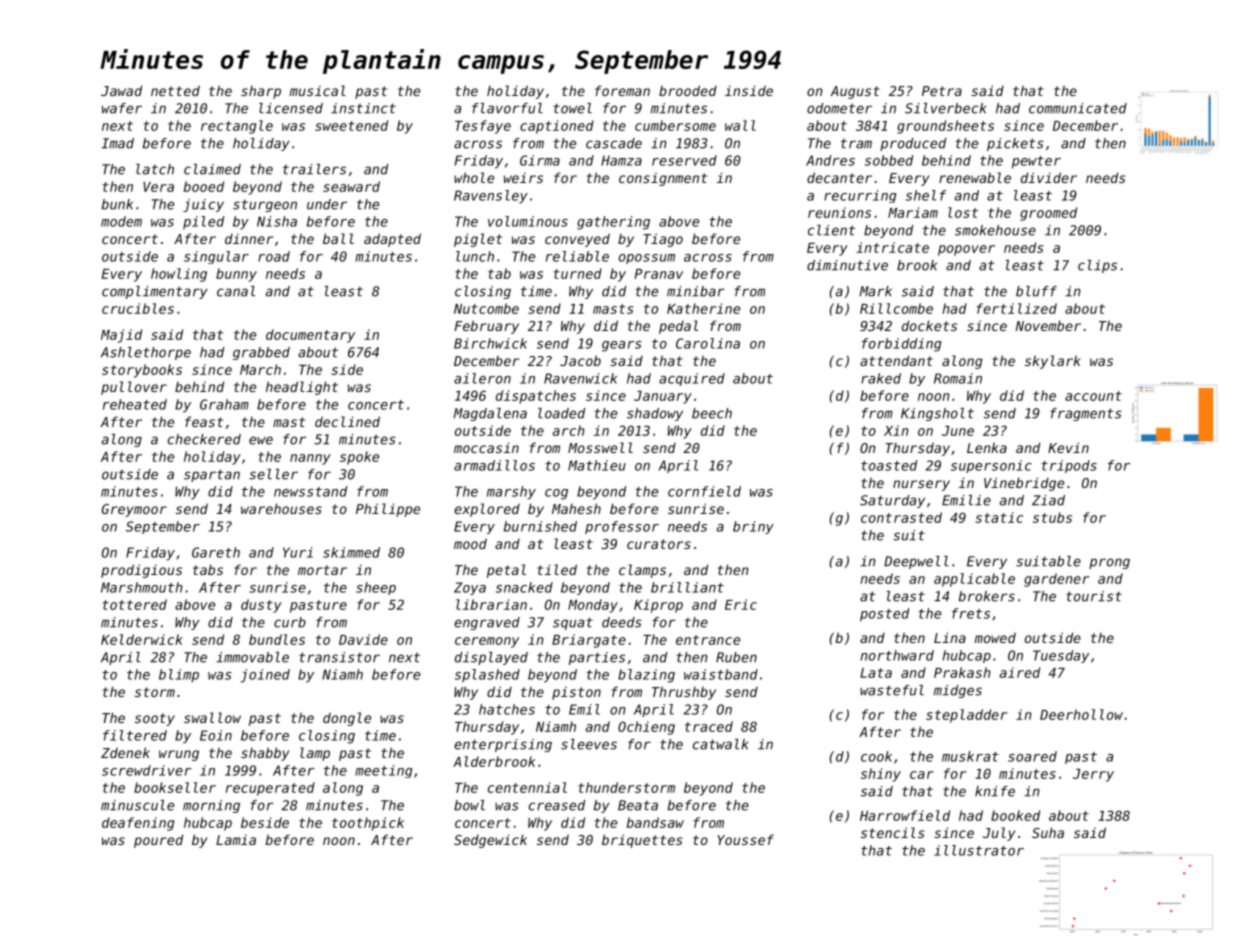  I want to click on Imad, so click(118, 143).
